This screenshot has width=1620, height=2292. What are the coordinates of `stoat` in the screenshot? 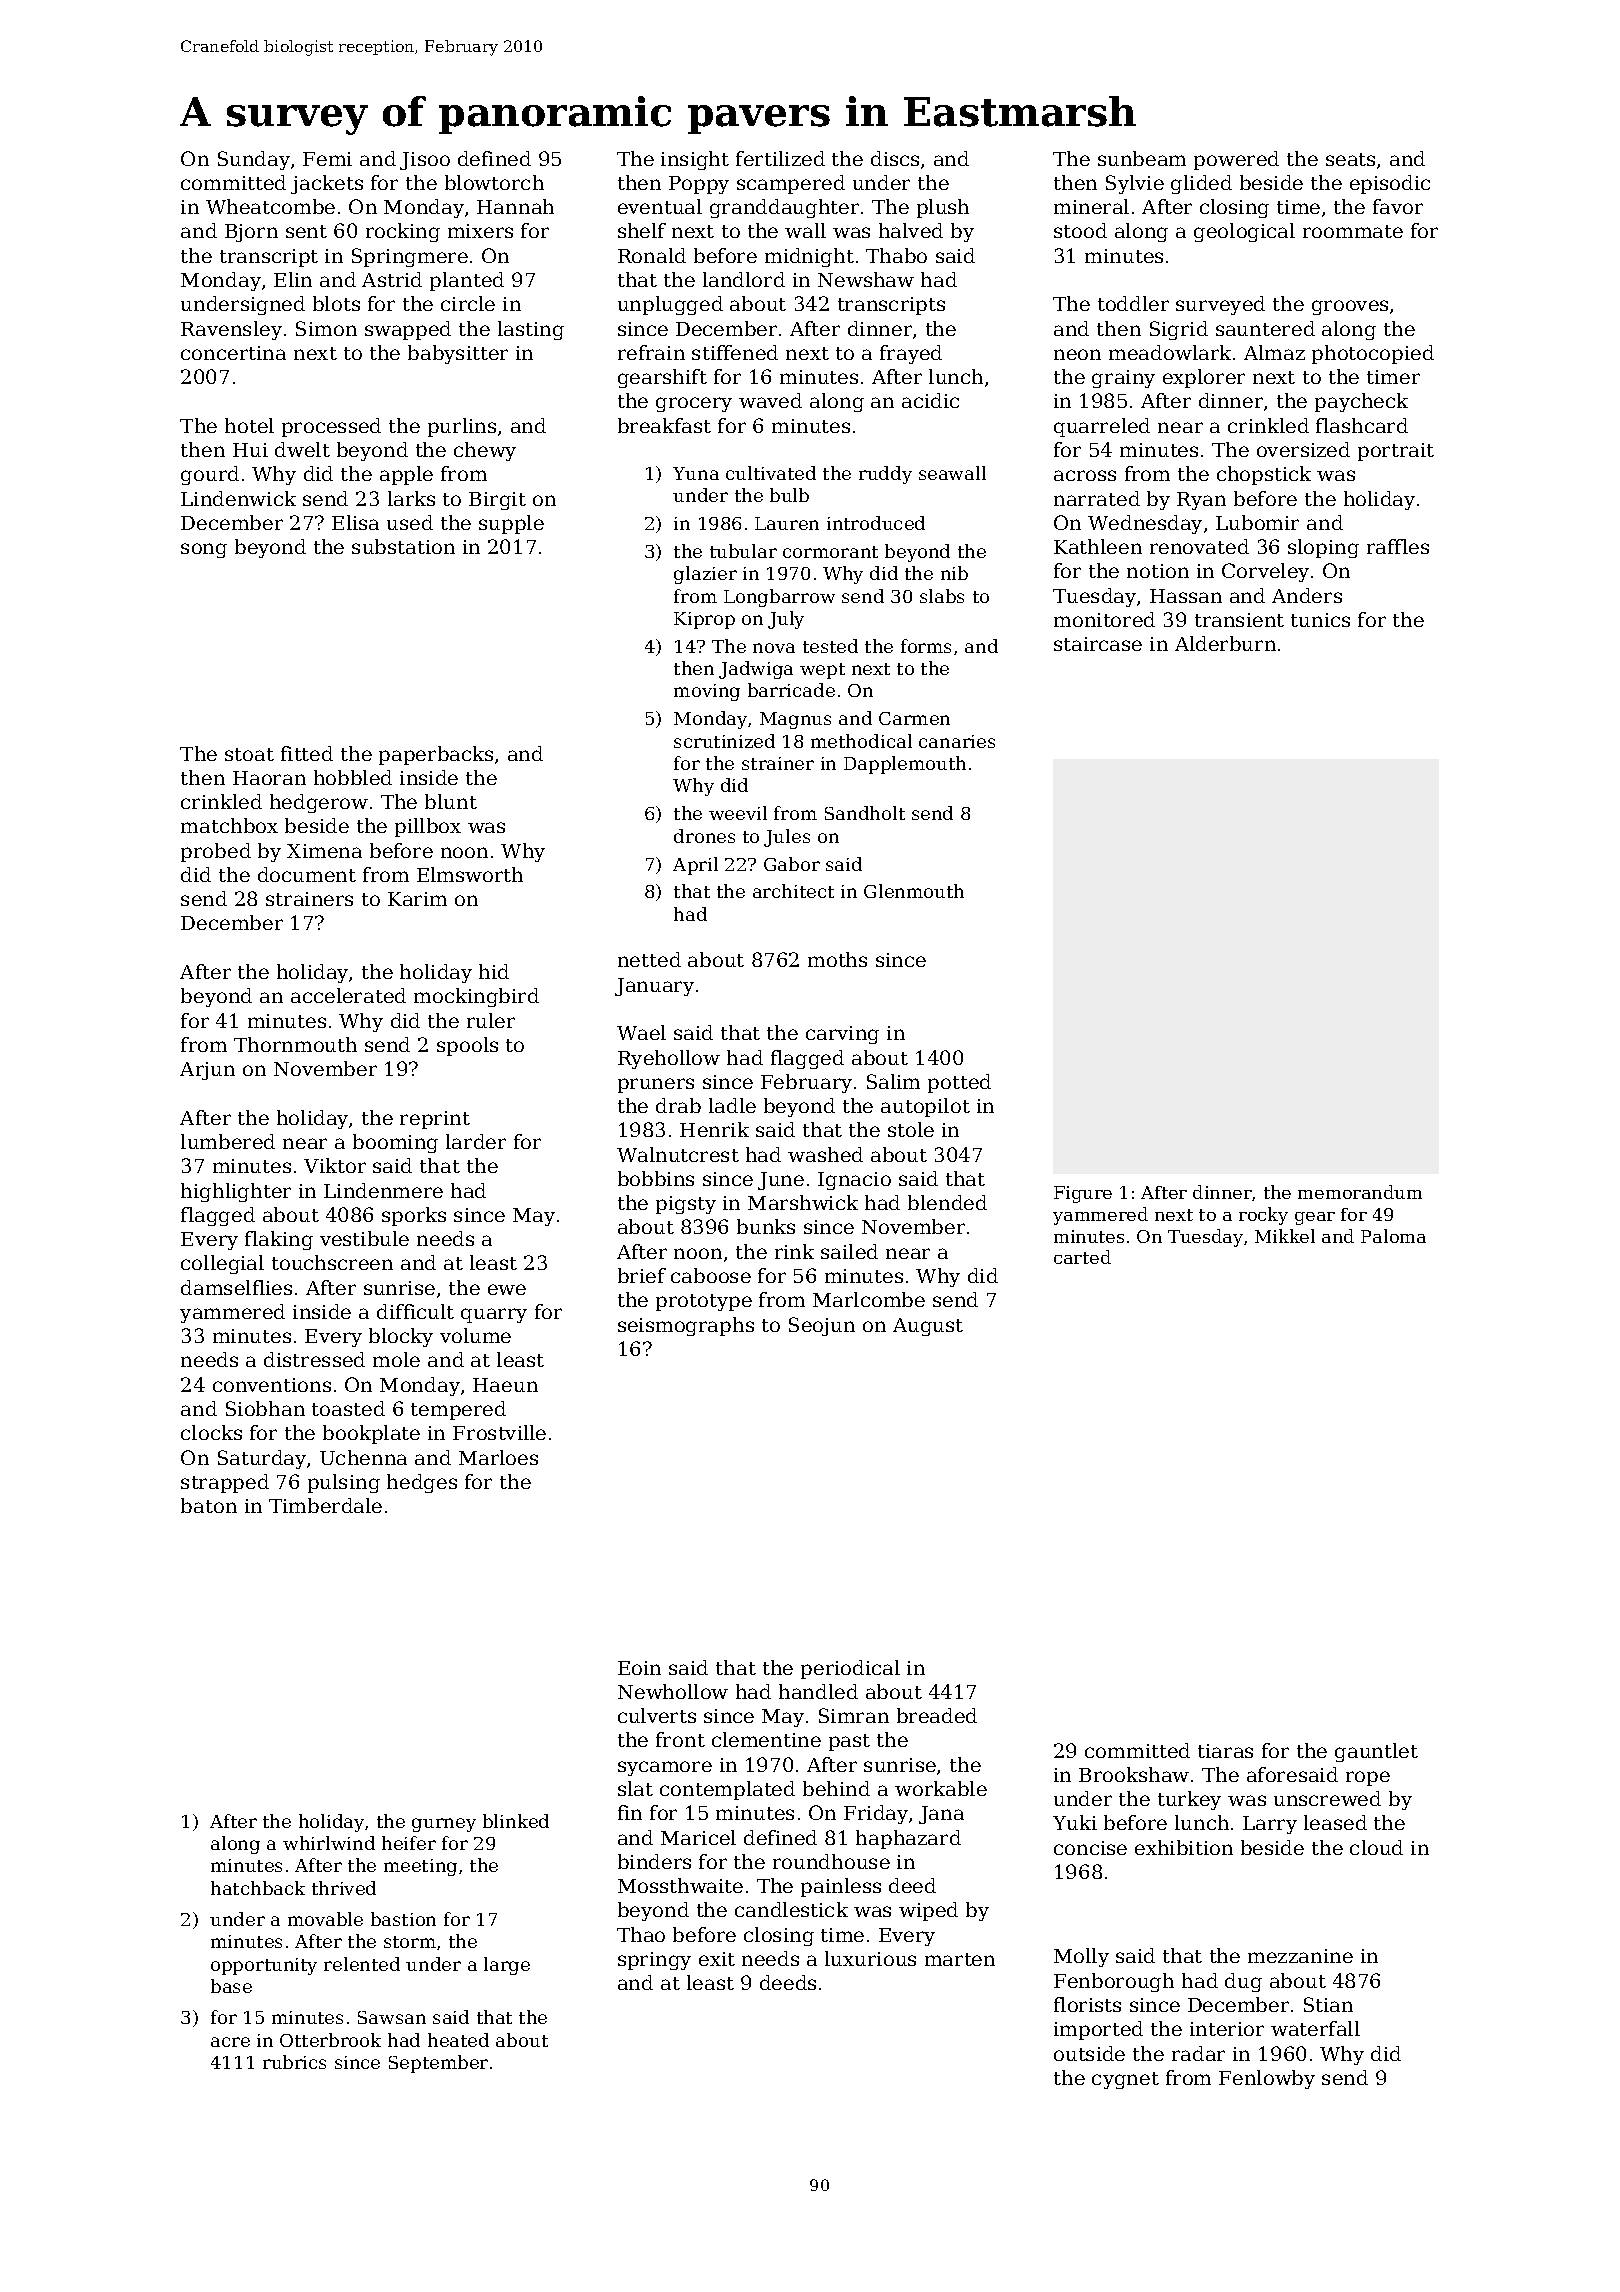 It's located at (249, 754).
